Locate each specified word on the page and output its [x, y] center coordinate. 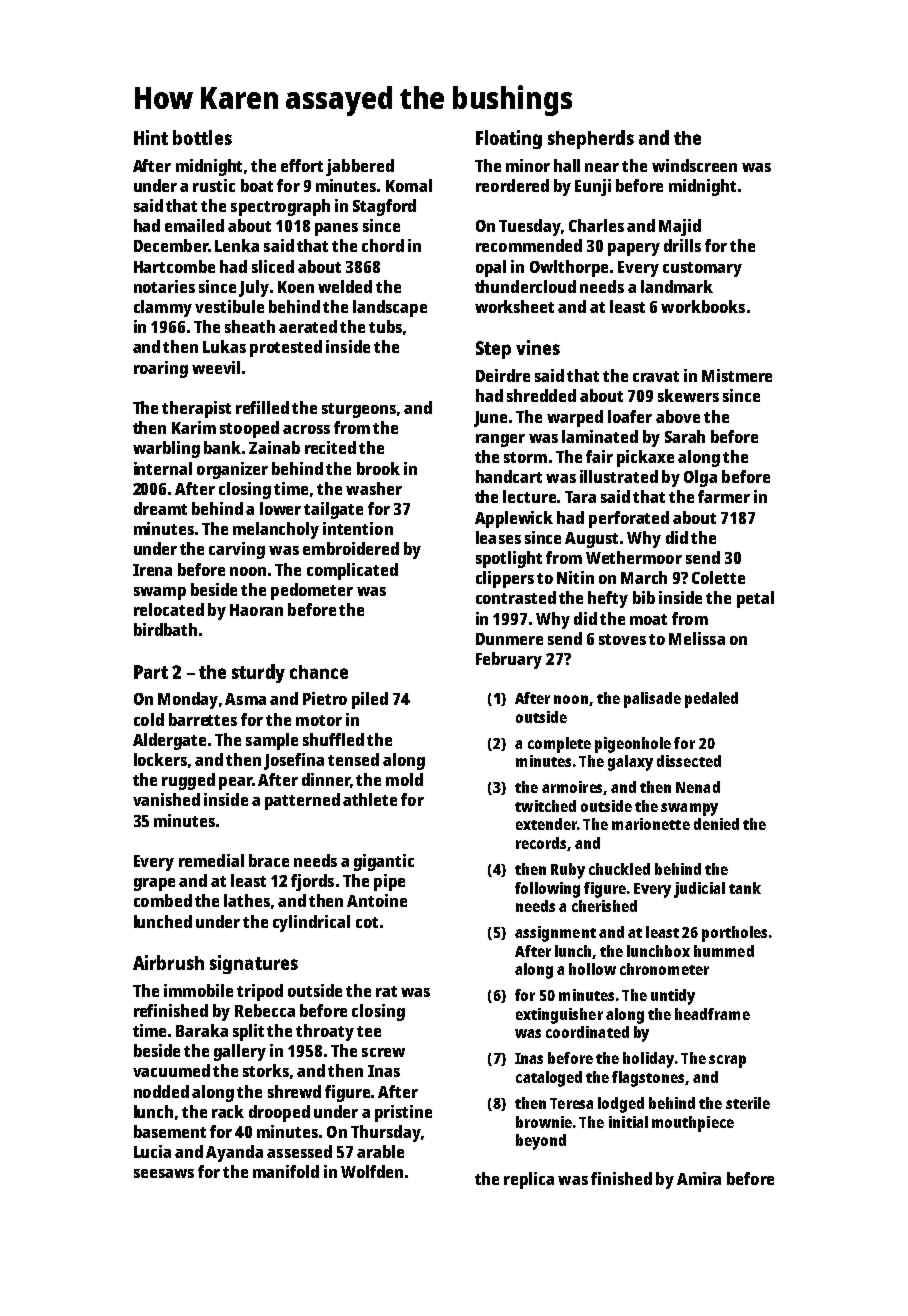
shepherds [591, 139]
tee [369, 1031]
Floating [509, 139]
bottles [202, 137]
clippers [505, 579]
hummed [724, 951]
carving [237, 550]
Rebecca [265, 1010]
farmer [724, 496]
